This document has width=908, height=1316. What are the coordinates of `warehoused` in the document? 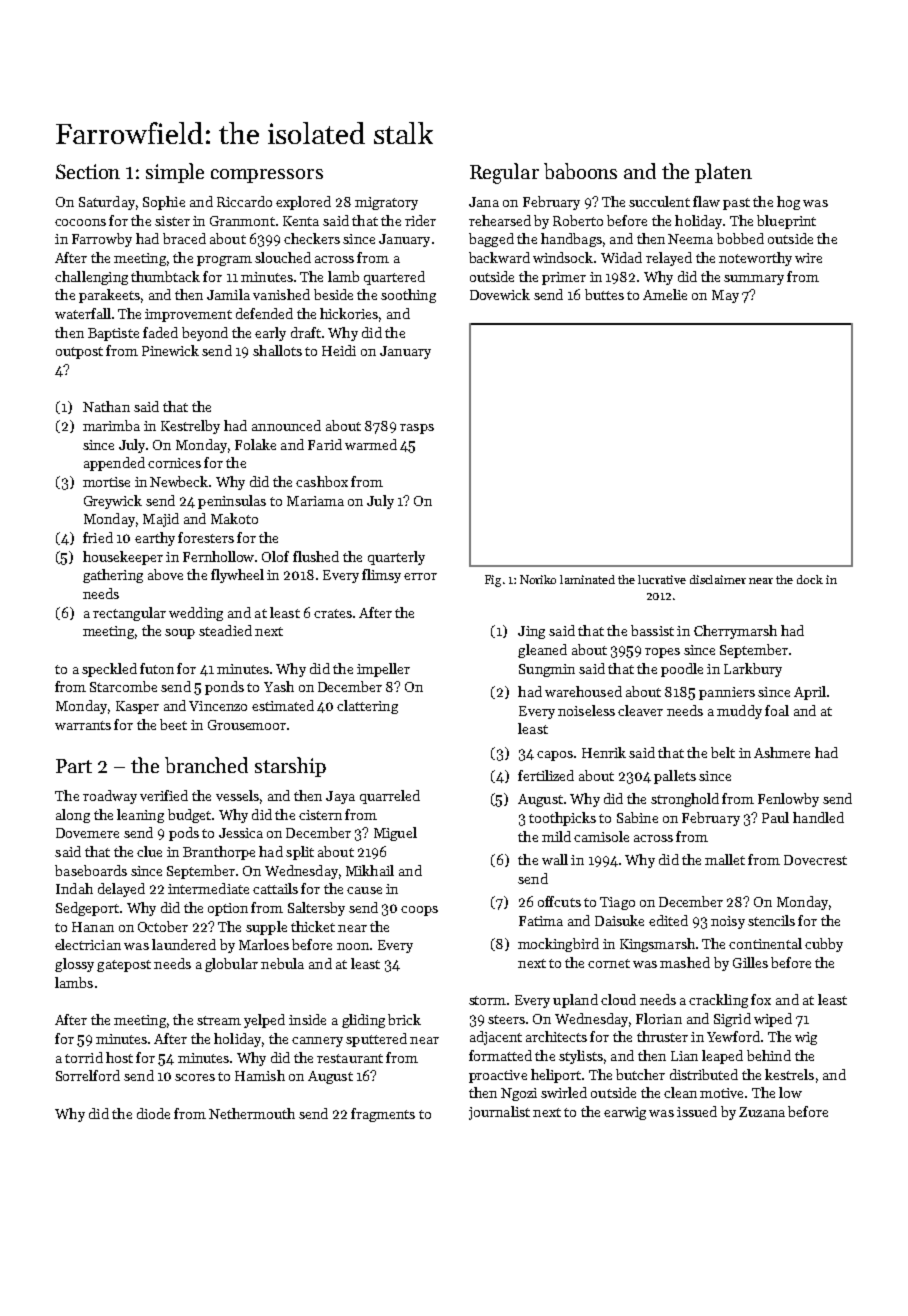 It's located at (583, 691).
